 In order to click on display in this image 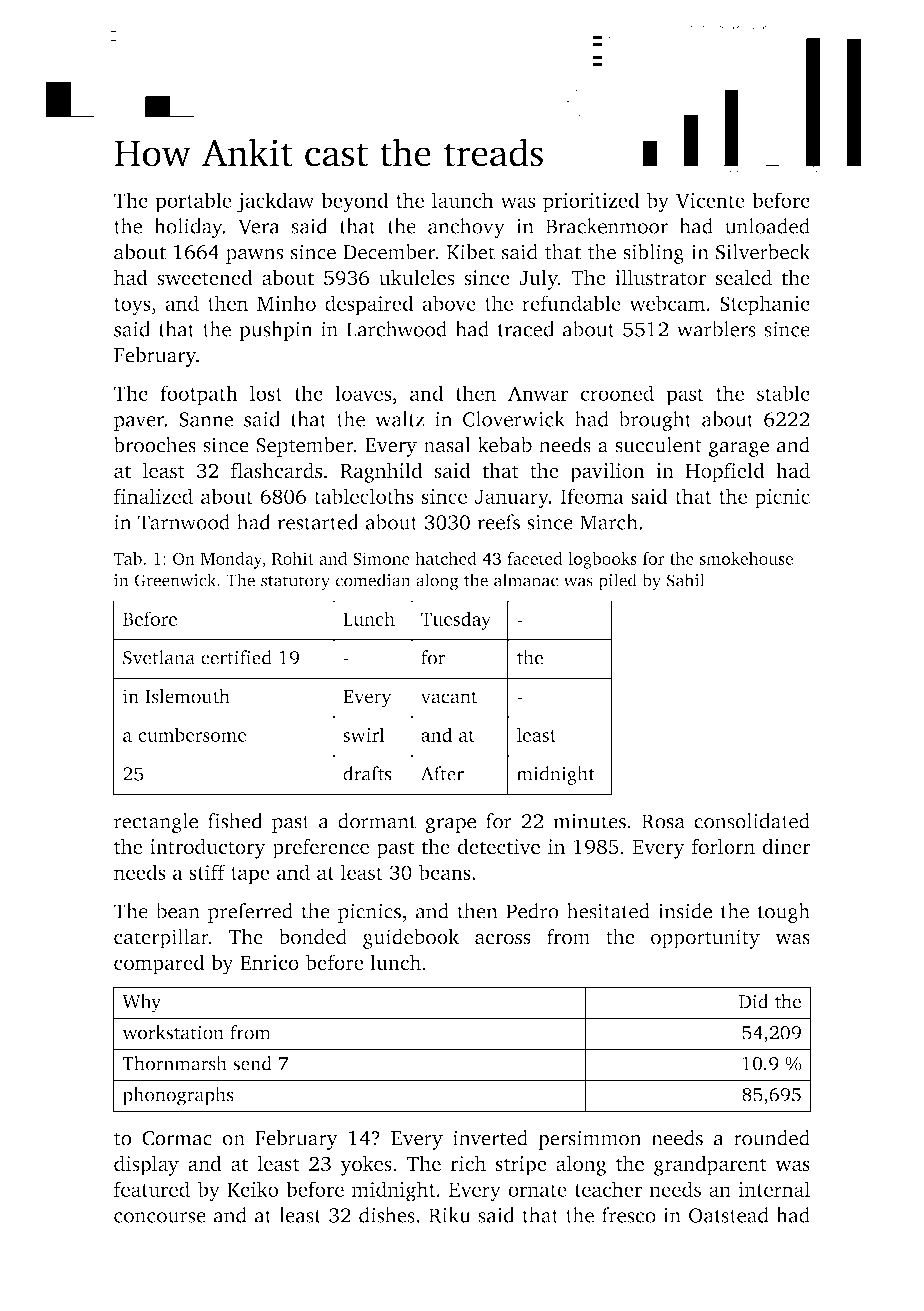, I will do `click(146, 1165)`.
